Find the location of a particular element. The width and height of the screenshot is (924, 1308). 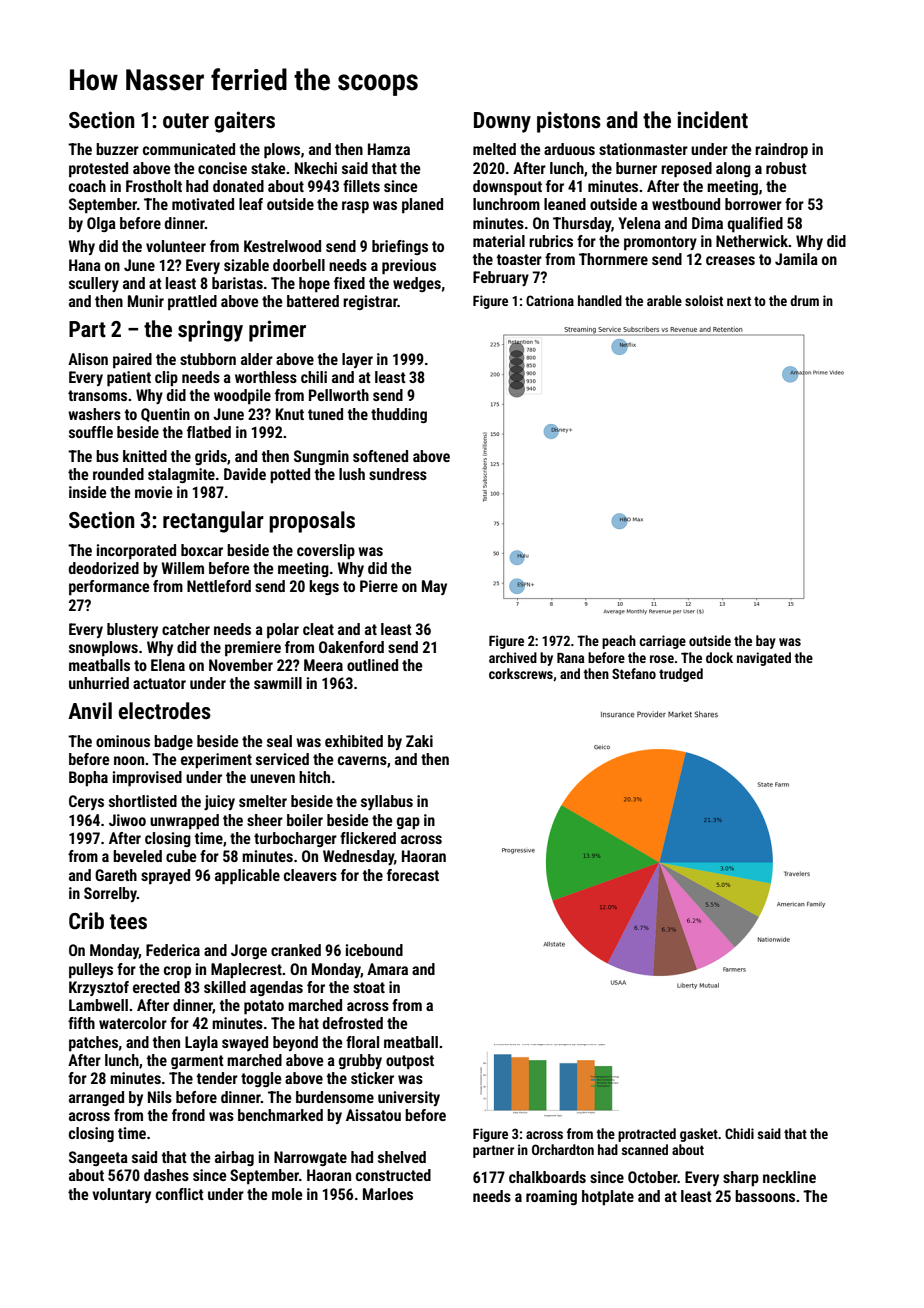

incident is located at coordinates (712, 120).
